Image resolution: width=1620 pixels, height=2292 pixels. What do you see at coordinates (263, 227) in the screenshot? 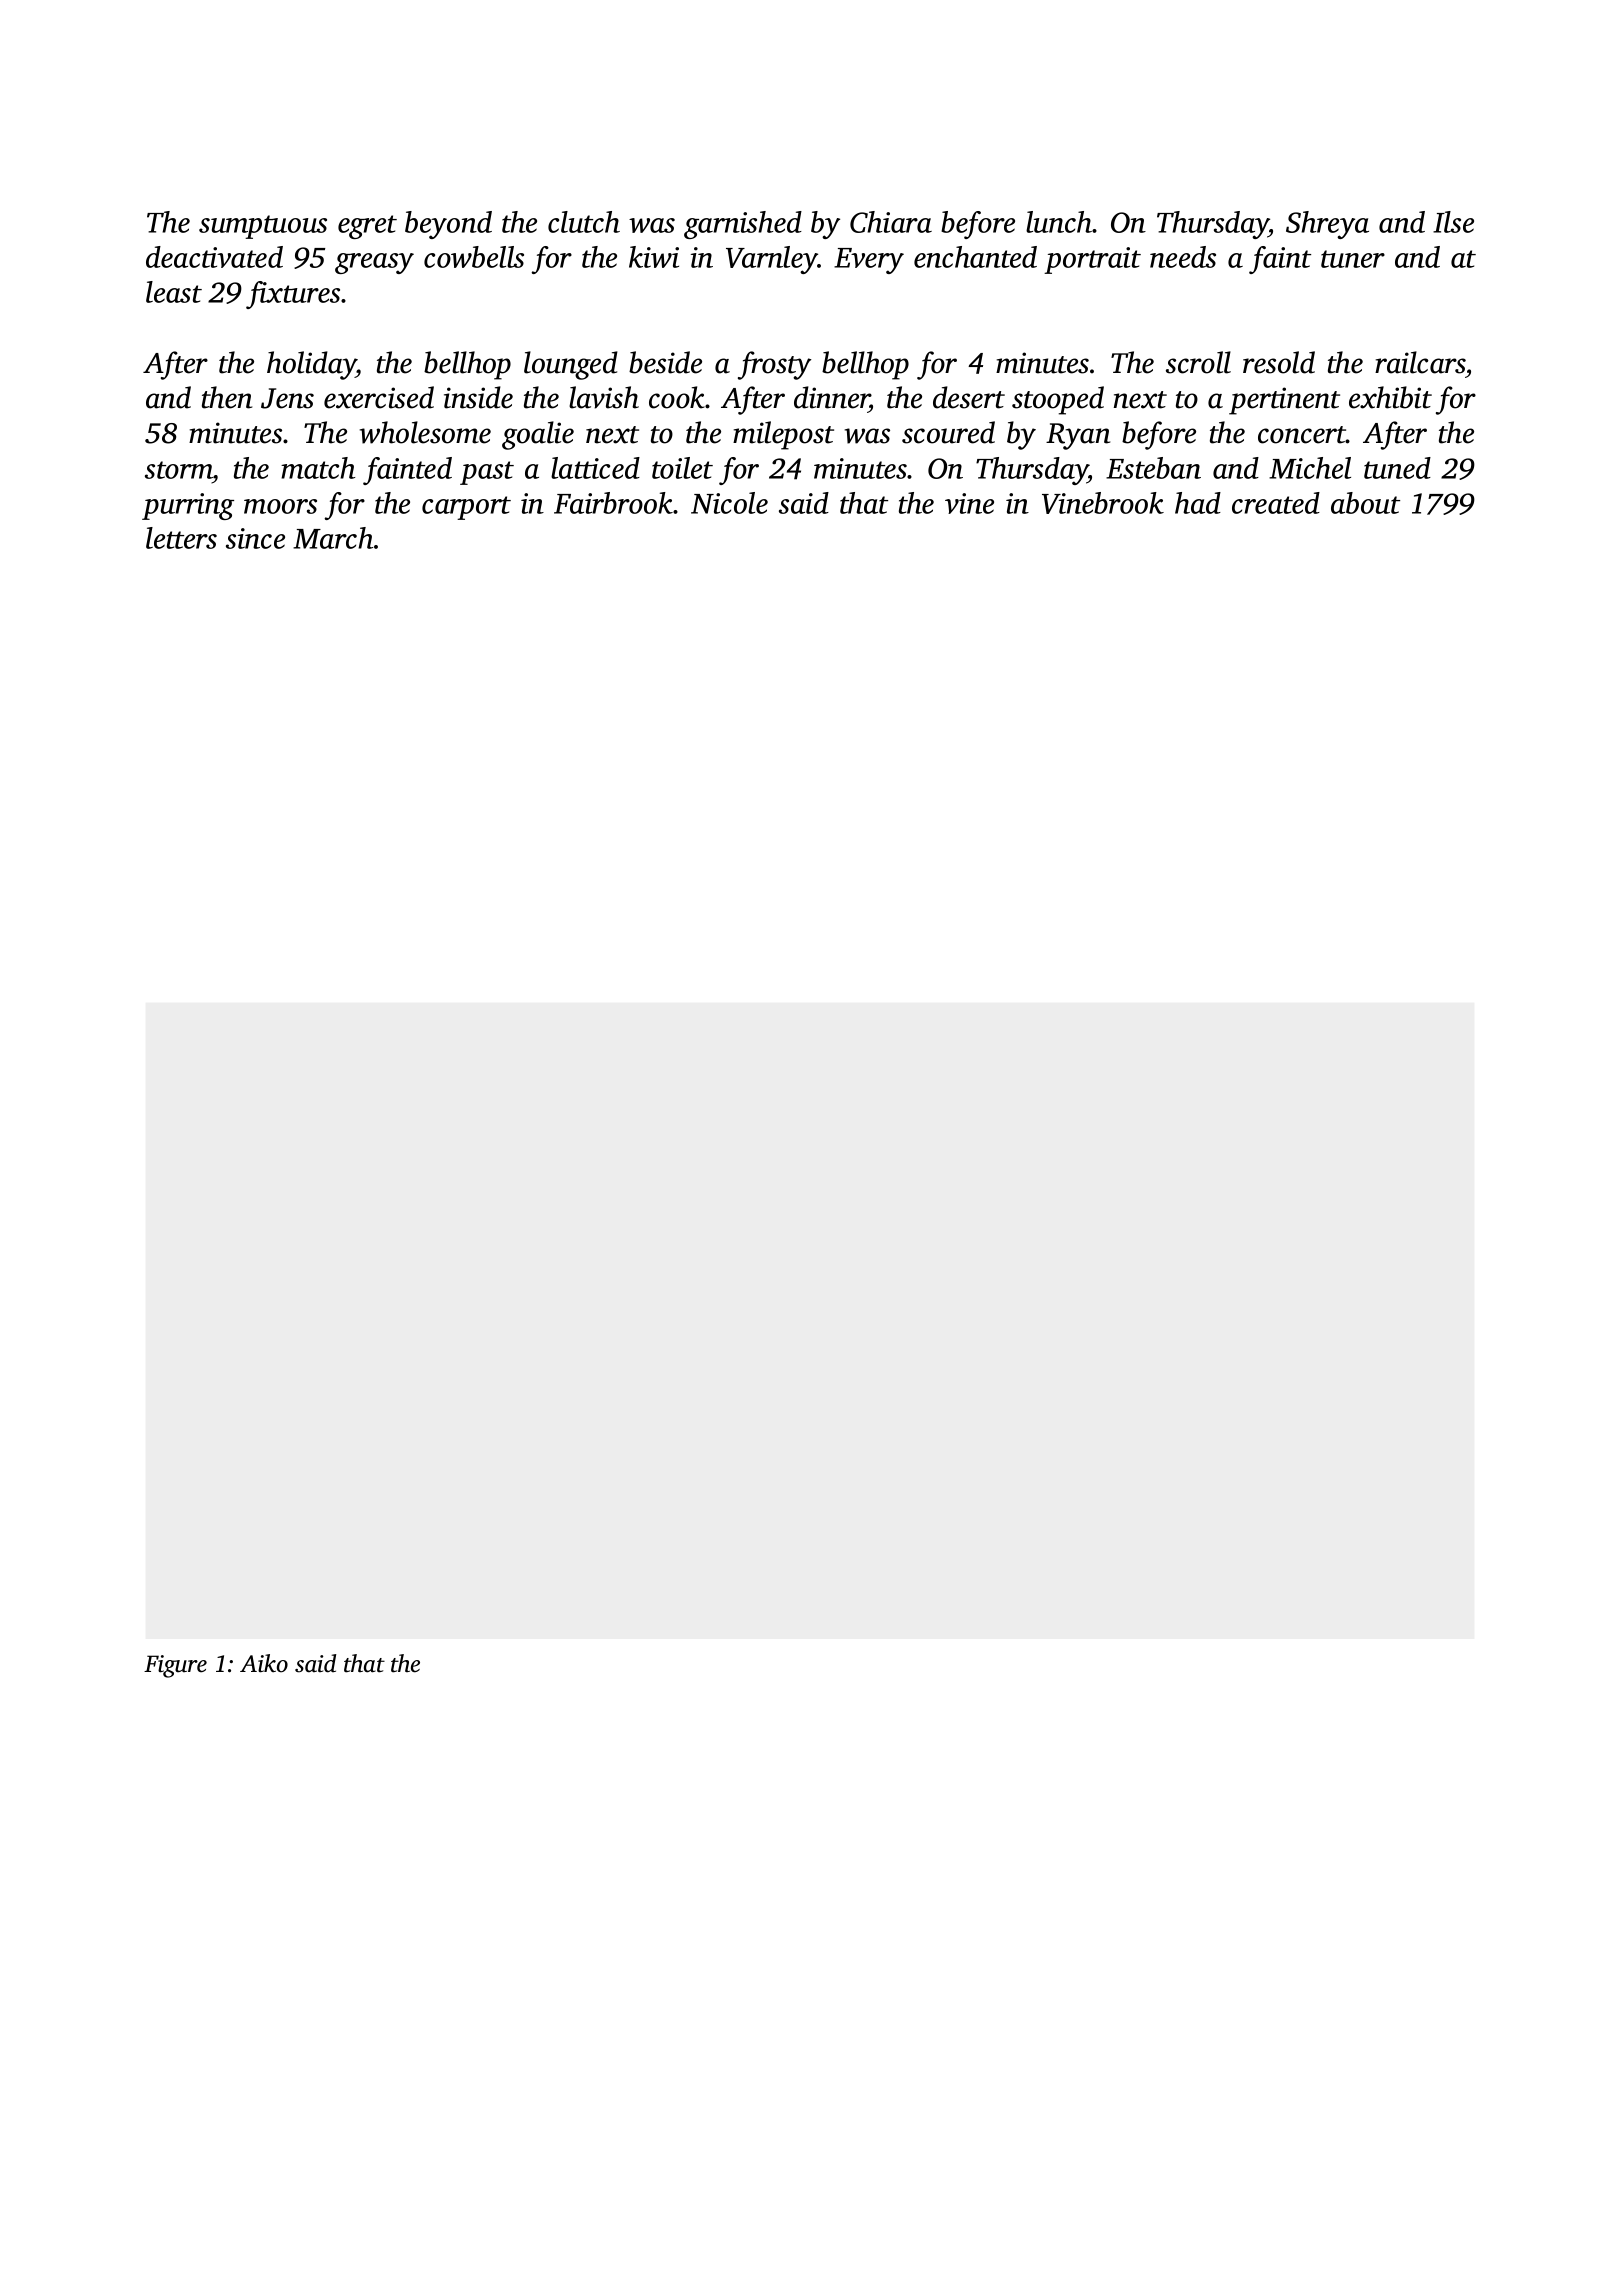
I see `sumptuous` at bounding box center [263, 227].
